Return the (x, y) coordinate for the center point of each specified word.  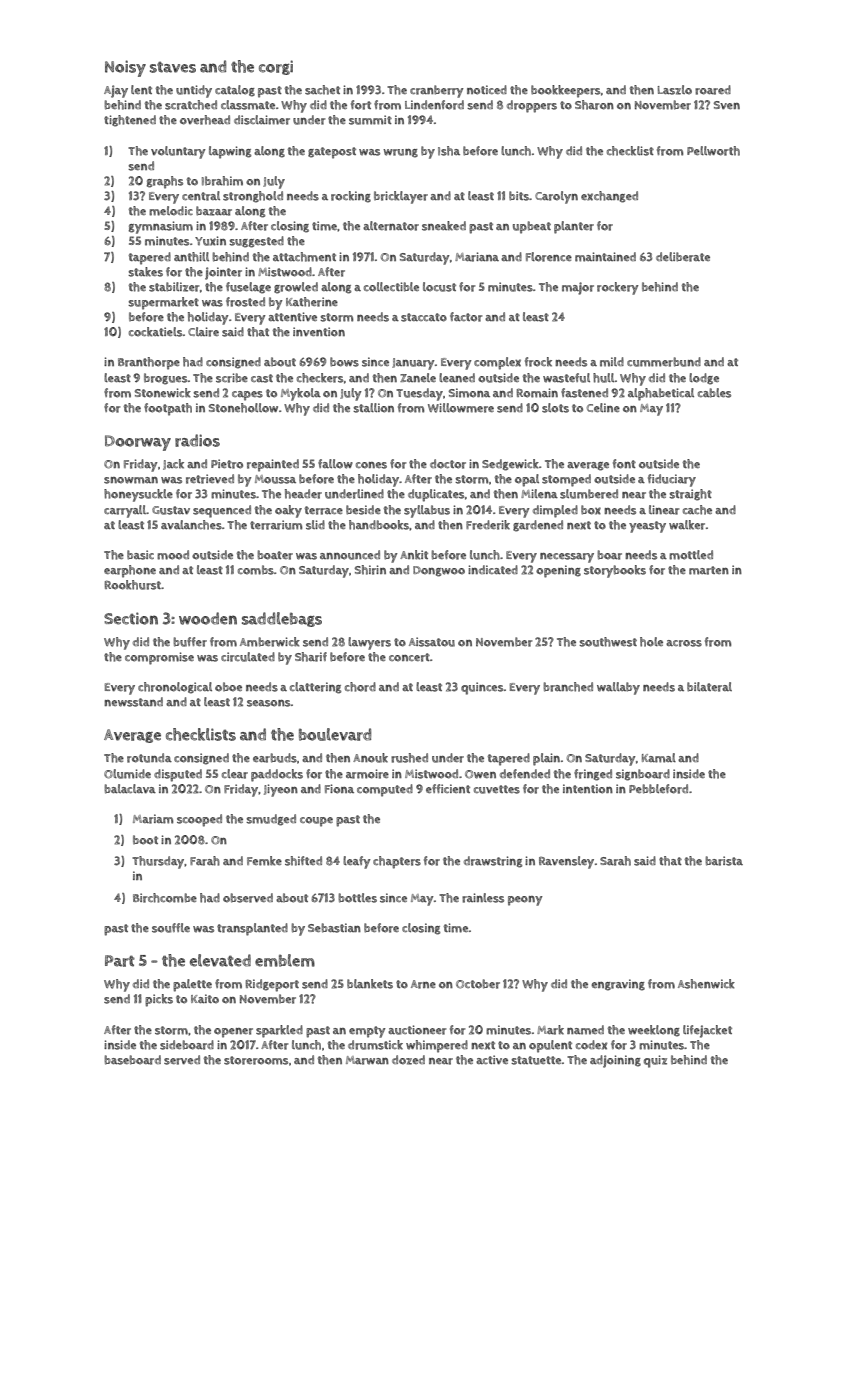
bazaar (214, 211)
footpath (168, 409)
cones (371, 465)
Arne (423, 984)
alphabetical (661, 394)
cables (714, 393)
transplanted (252, 929)
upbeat (532, 227)
